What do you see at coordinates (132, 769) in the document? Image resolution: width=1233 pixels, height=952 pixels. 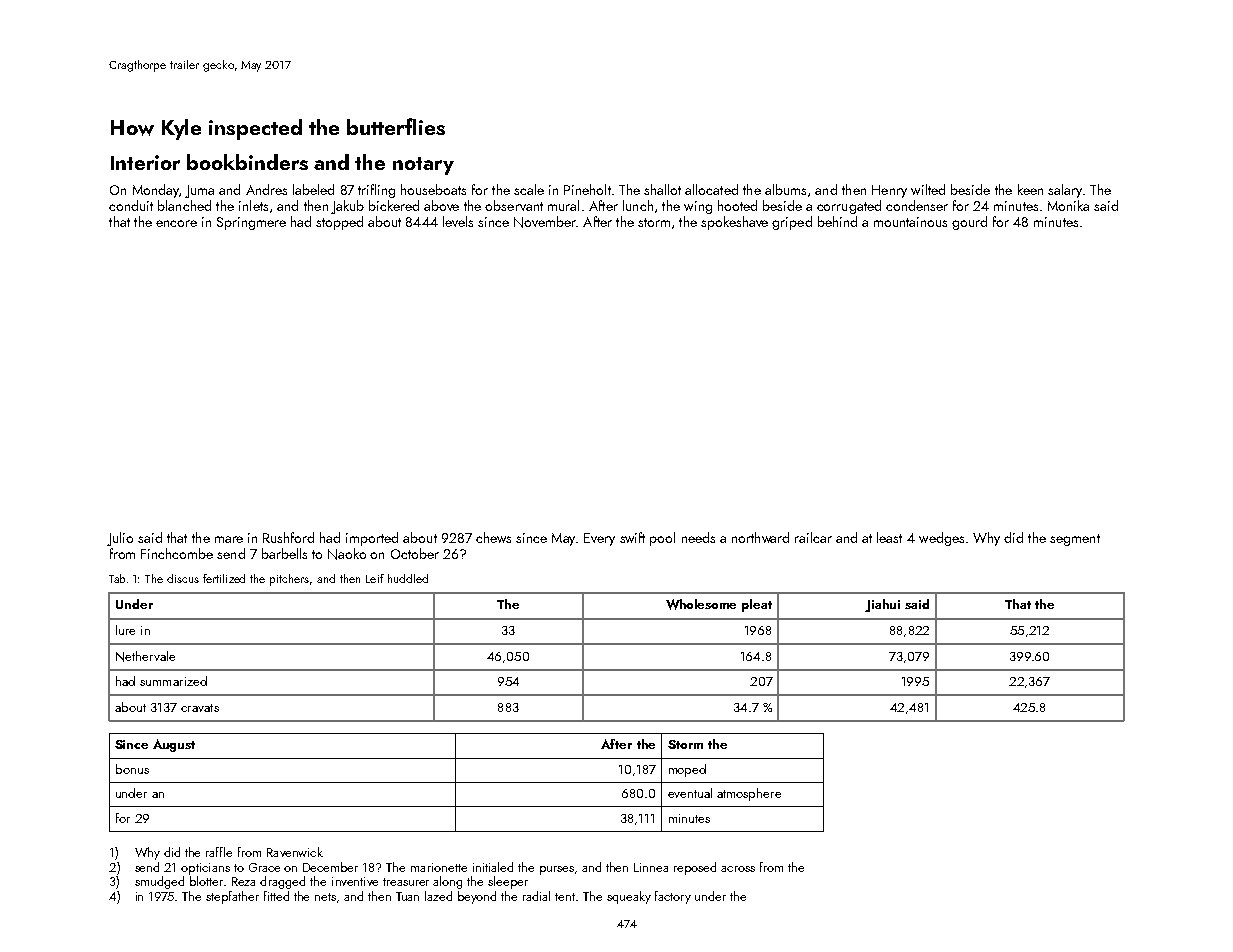 I see `bonus` at bounding box center [132, 769].
